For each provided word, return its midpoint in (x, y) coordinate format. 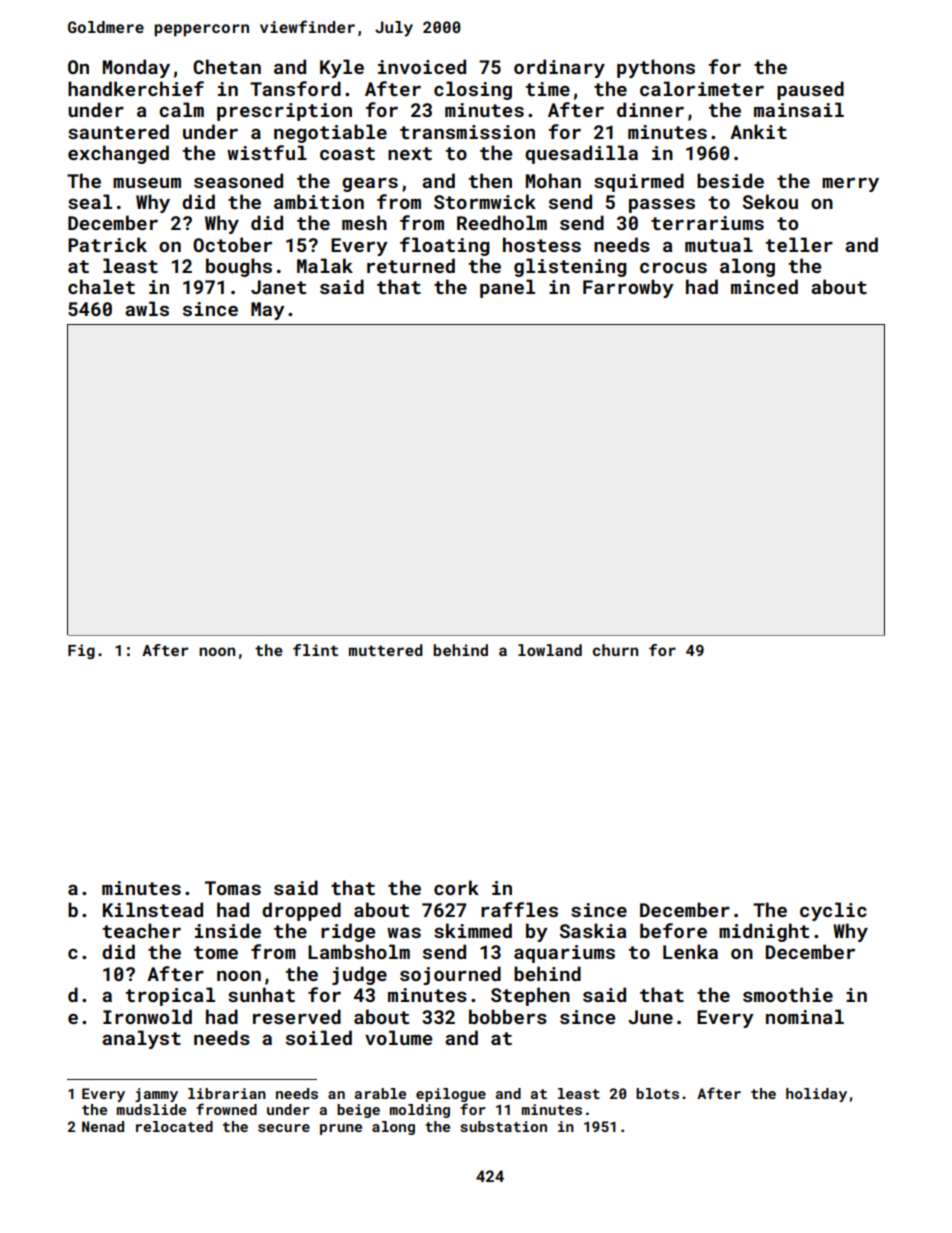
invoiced (422, 66)
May (268, 311)
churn (615, 650)
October (232, 244)
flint (315, 650)
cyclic (833, 911)
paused (810, 90)
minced (764, 286)
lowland (550, 650)
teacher (142, 930)
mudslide (151, 1109)
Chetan (227, 66)
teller (799, 244)
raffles (519, 909)
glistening (570, 267)
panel (507, 288)
